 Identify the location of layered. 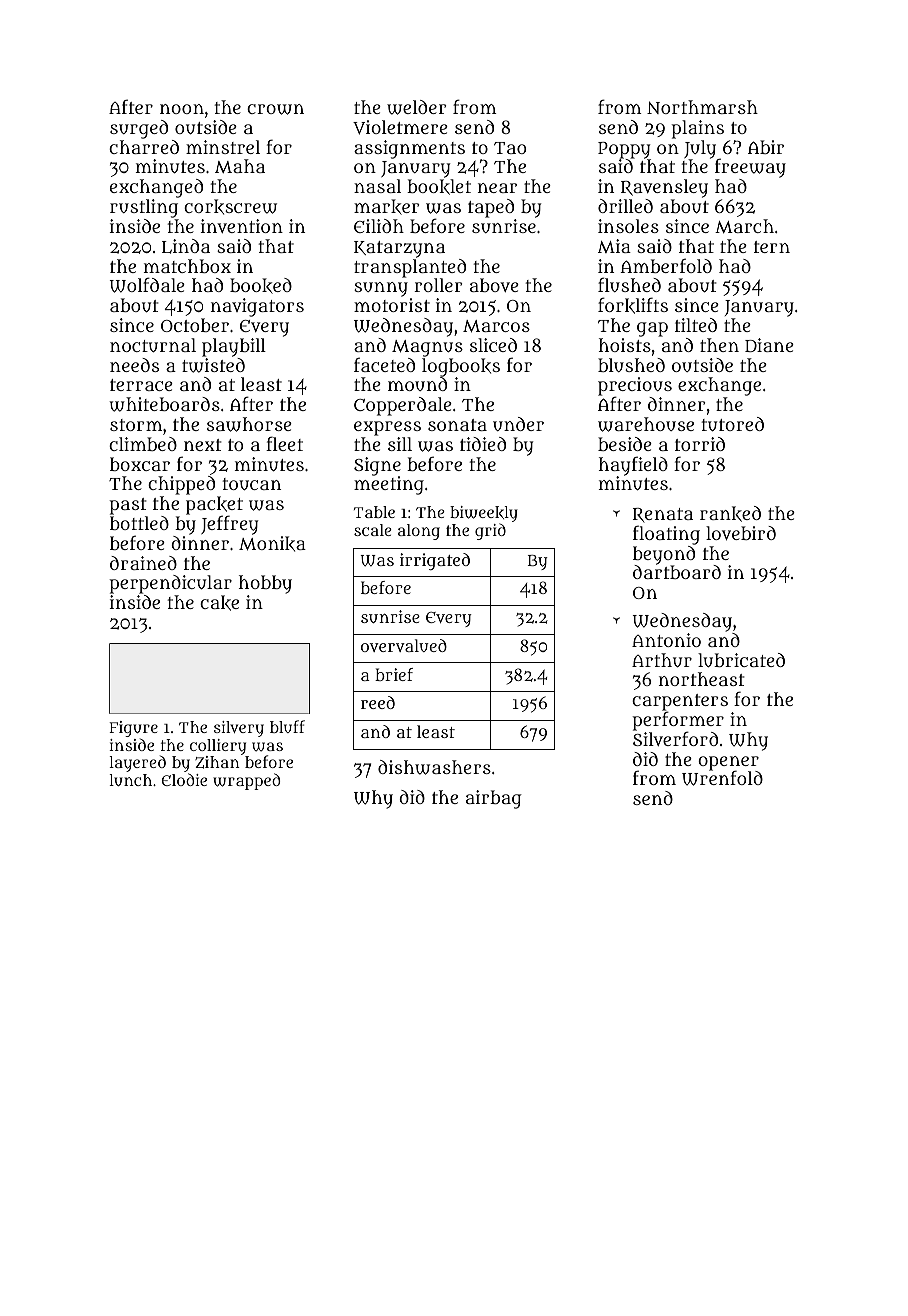
(138, 763).
